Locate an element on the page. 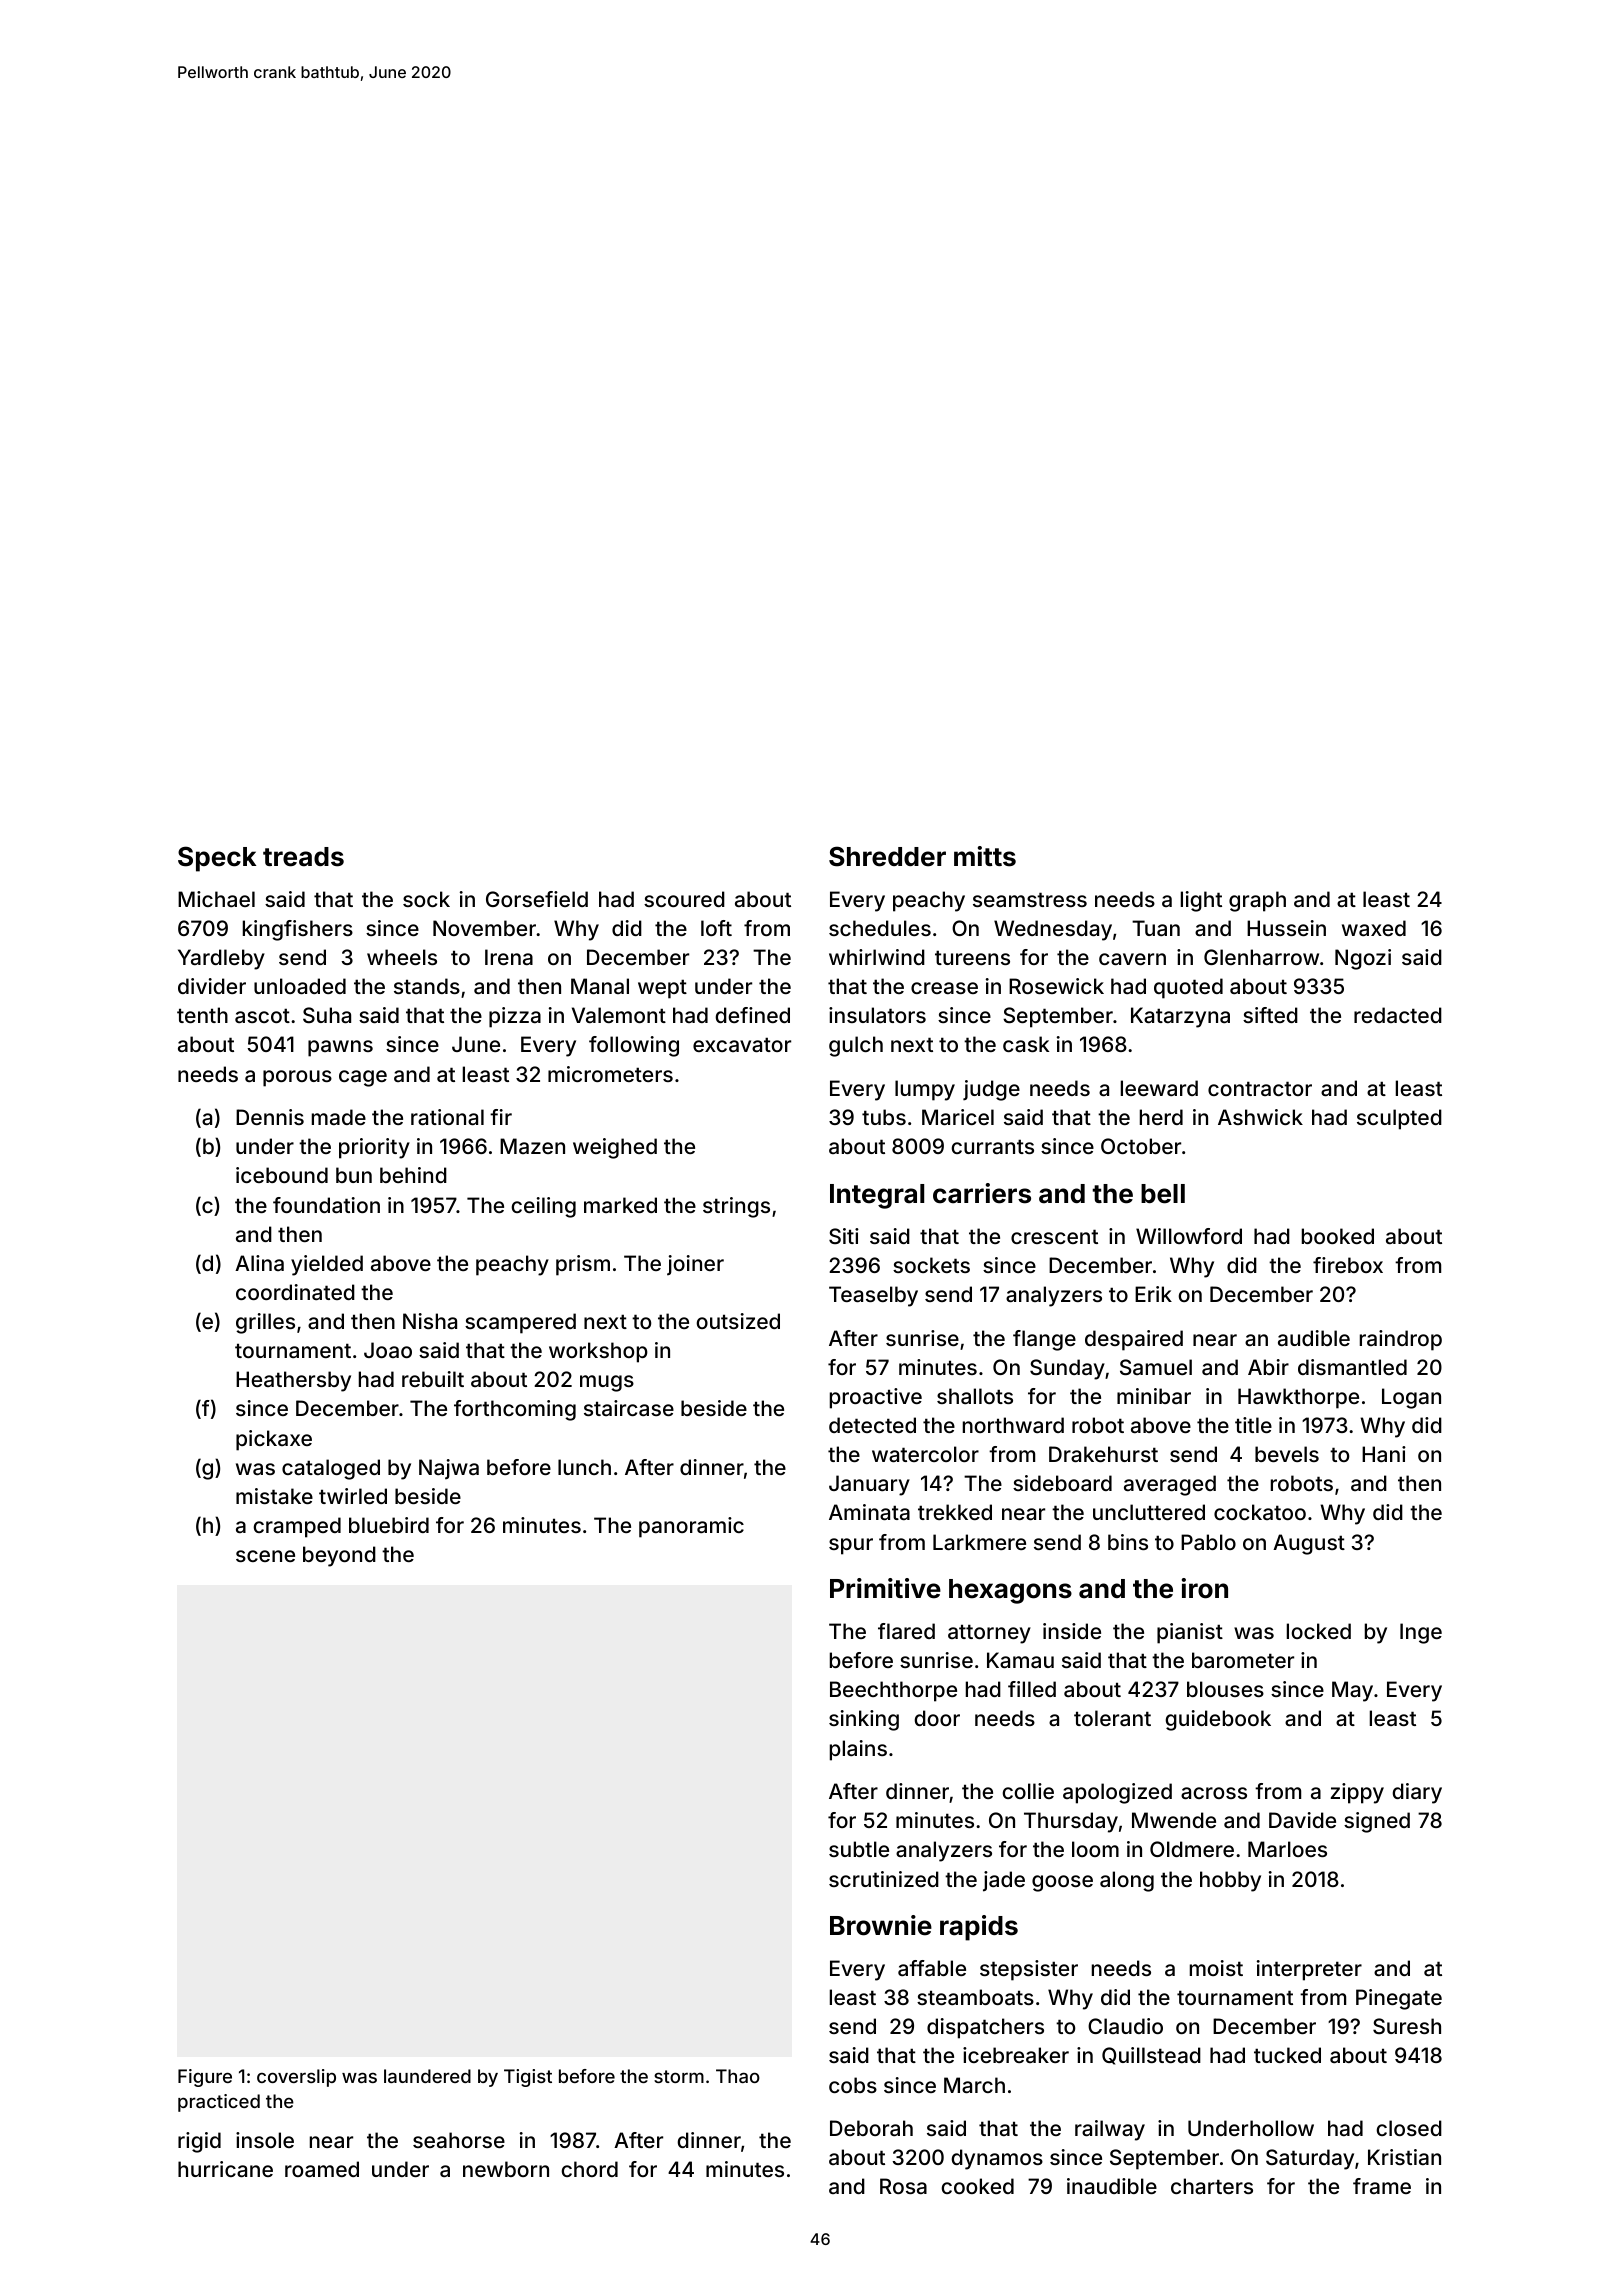 The image size is (1620, 2292). redacted is located at coordinates (1398, 1015).
